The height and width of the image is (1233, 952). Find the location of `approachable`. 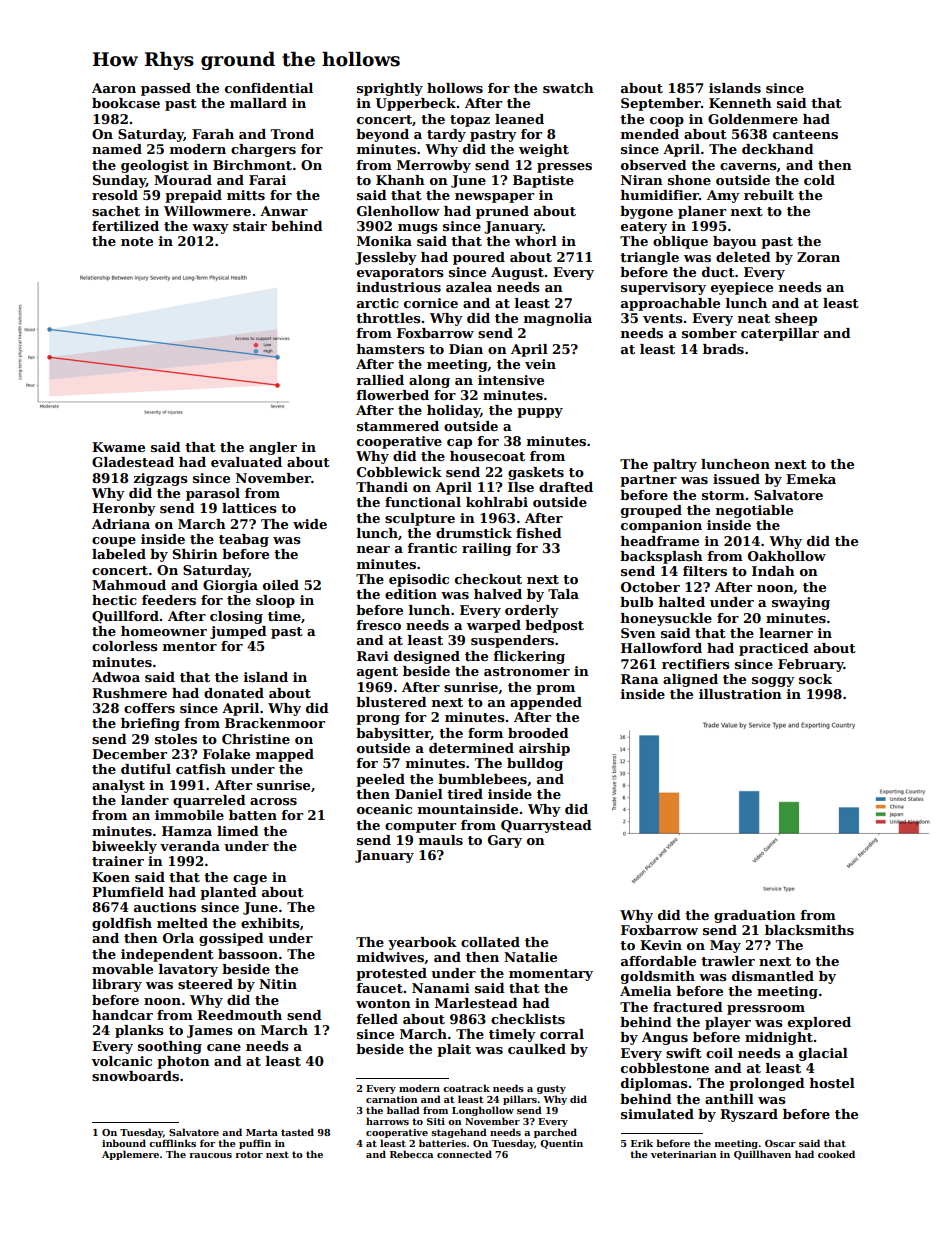

approachable is located at coordinates (670, 304).
